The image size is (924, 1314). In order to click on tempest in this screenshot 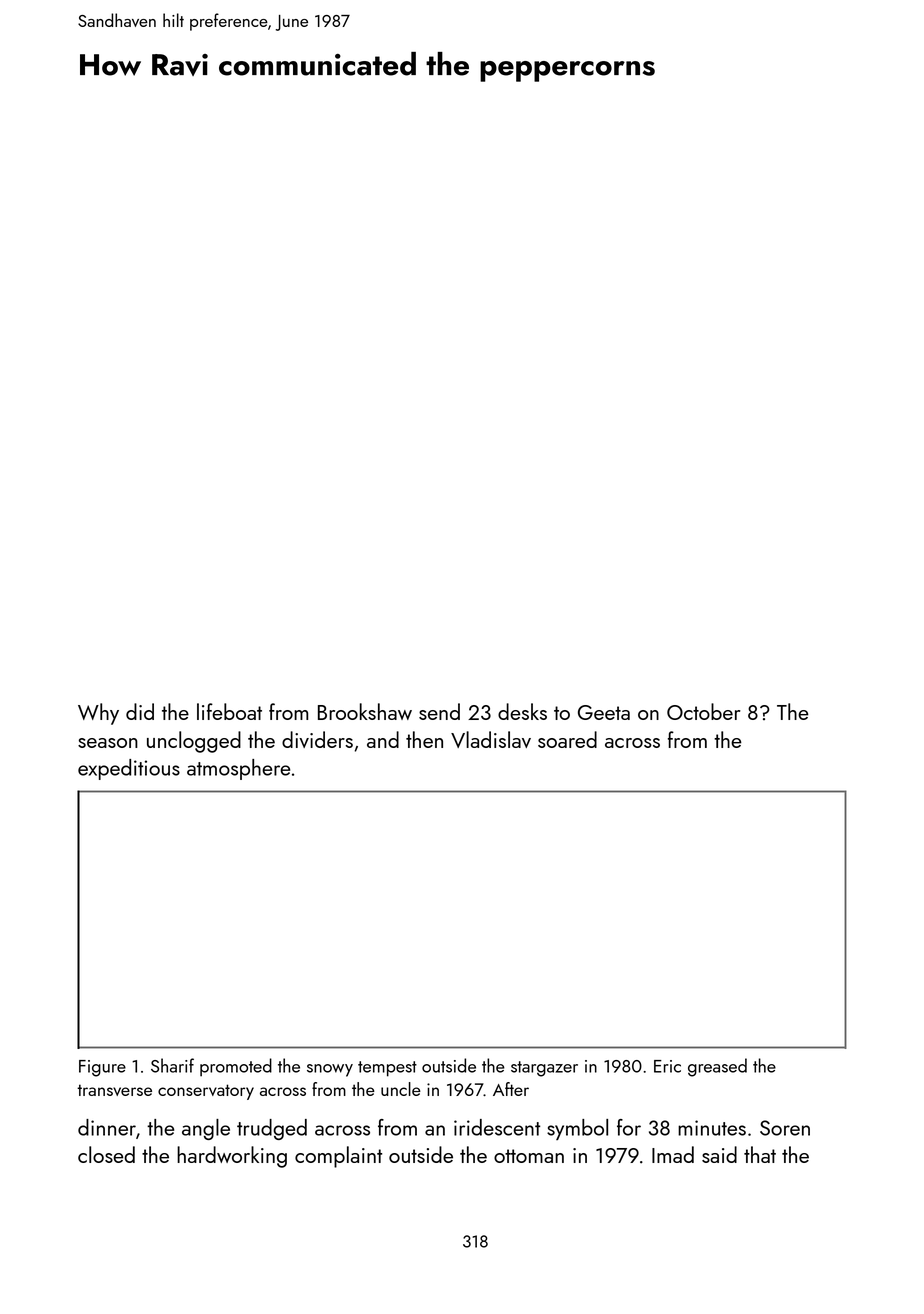, I will do `click(387, 1069)`.
